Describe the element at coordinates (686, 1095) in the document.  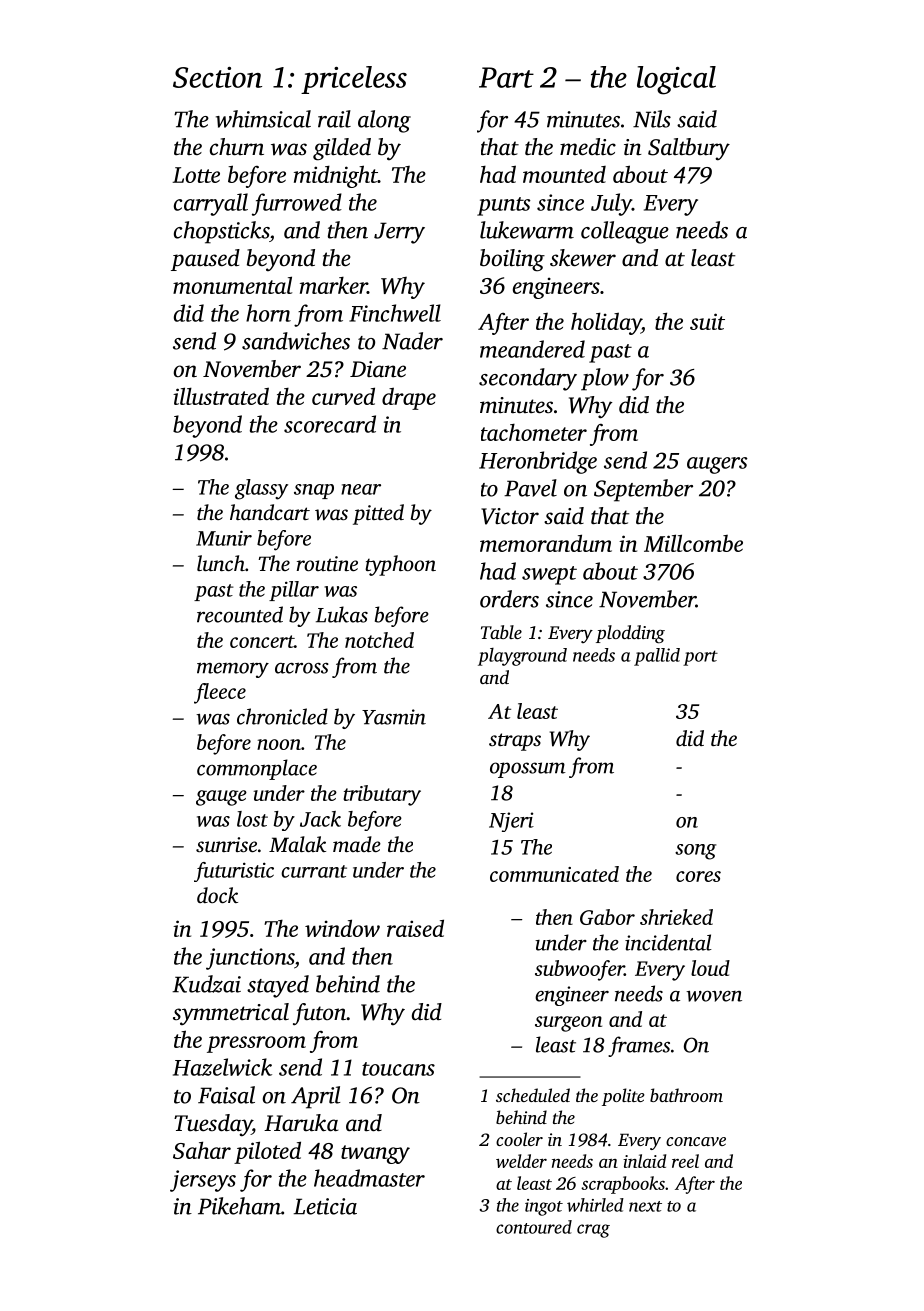
I see `bathroom` at that location.
